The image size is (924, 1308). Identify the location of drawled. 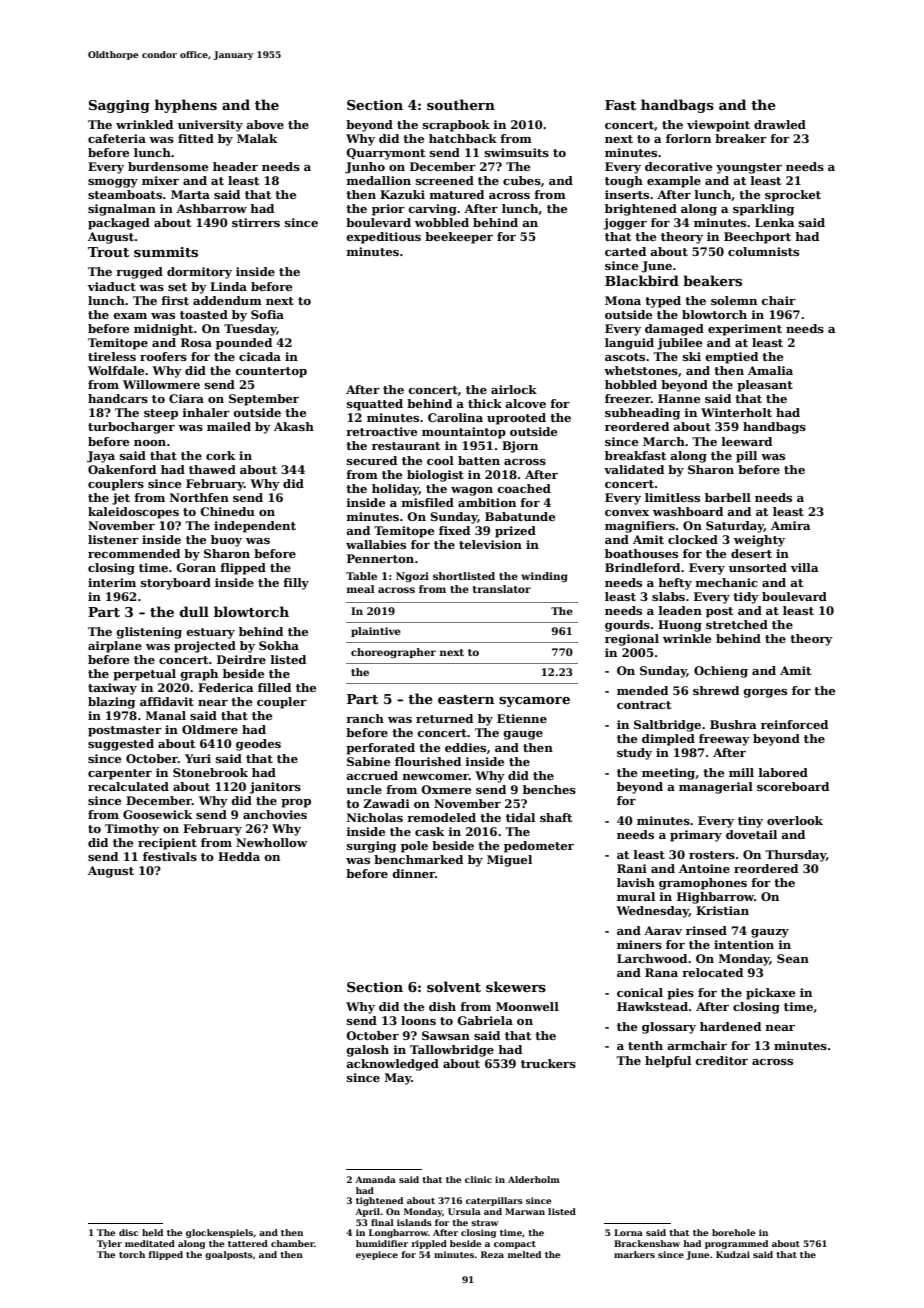
(780, 124).
